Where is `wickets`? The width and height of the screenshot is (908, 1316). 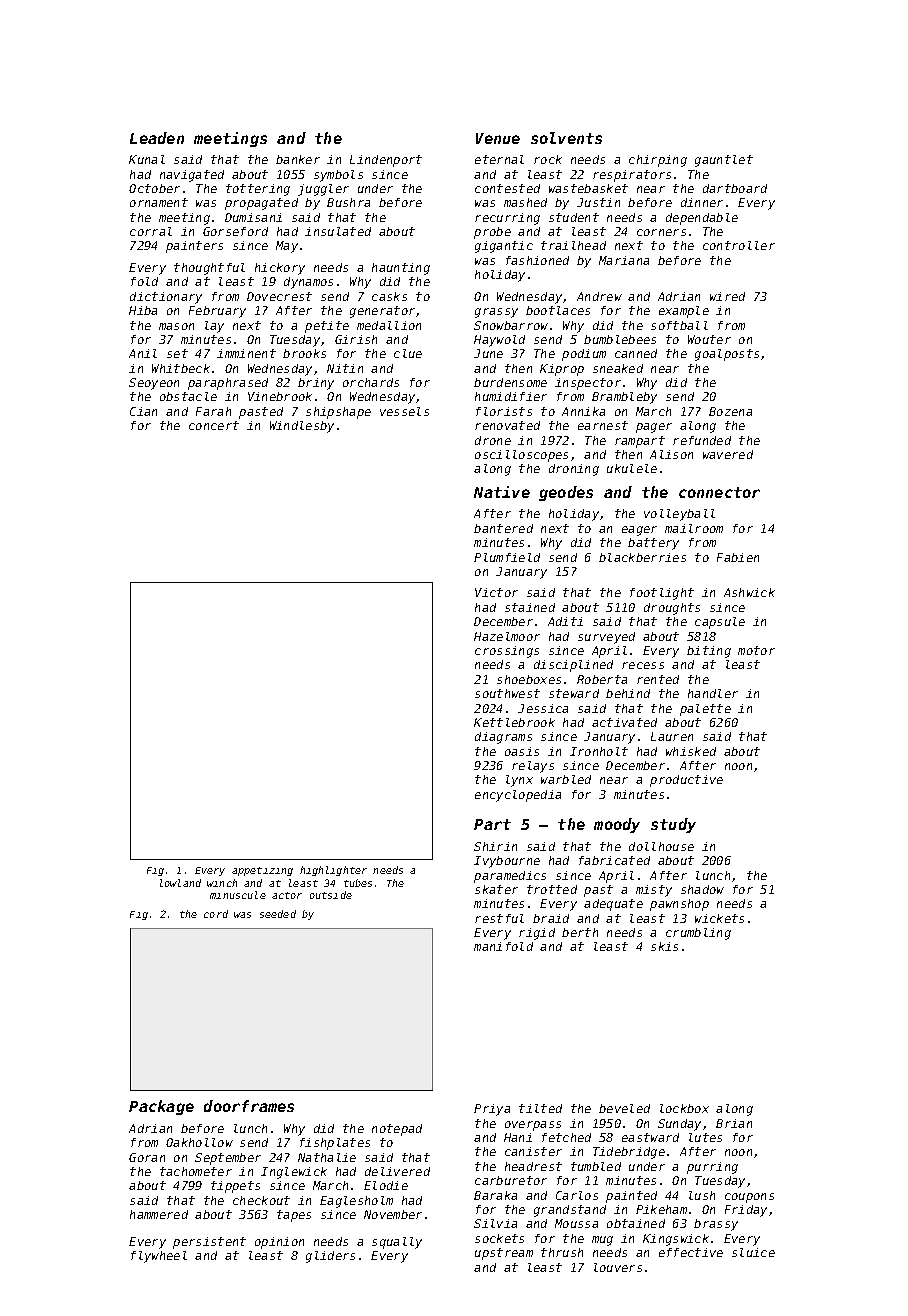 wickets is located at coordinates (719, 918).
